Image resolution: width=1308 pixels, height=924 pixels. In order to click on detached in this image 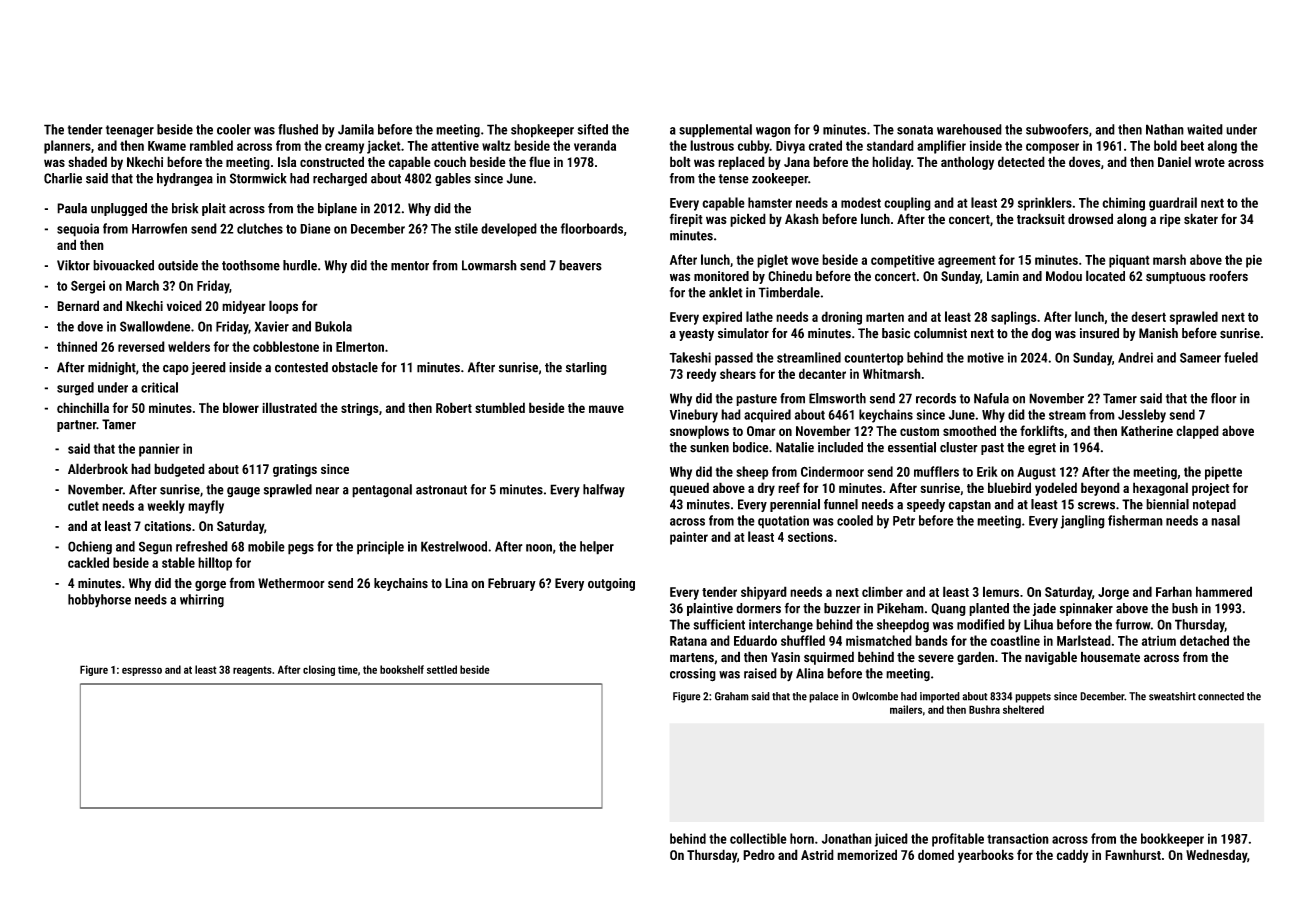, I will do `click(1204, 640)`.
